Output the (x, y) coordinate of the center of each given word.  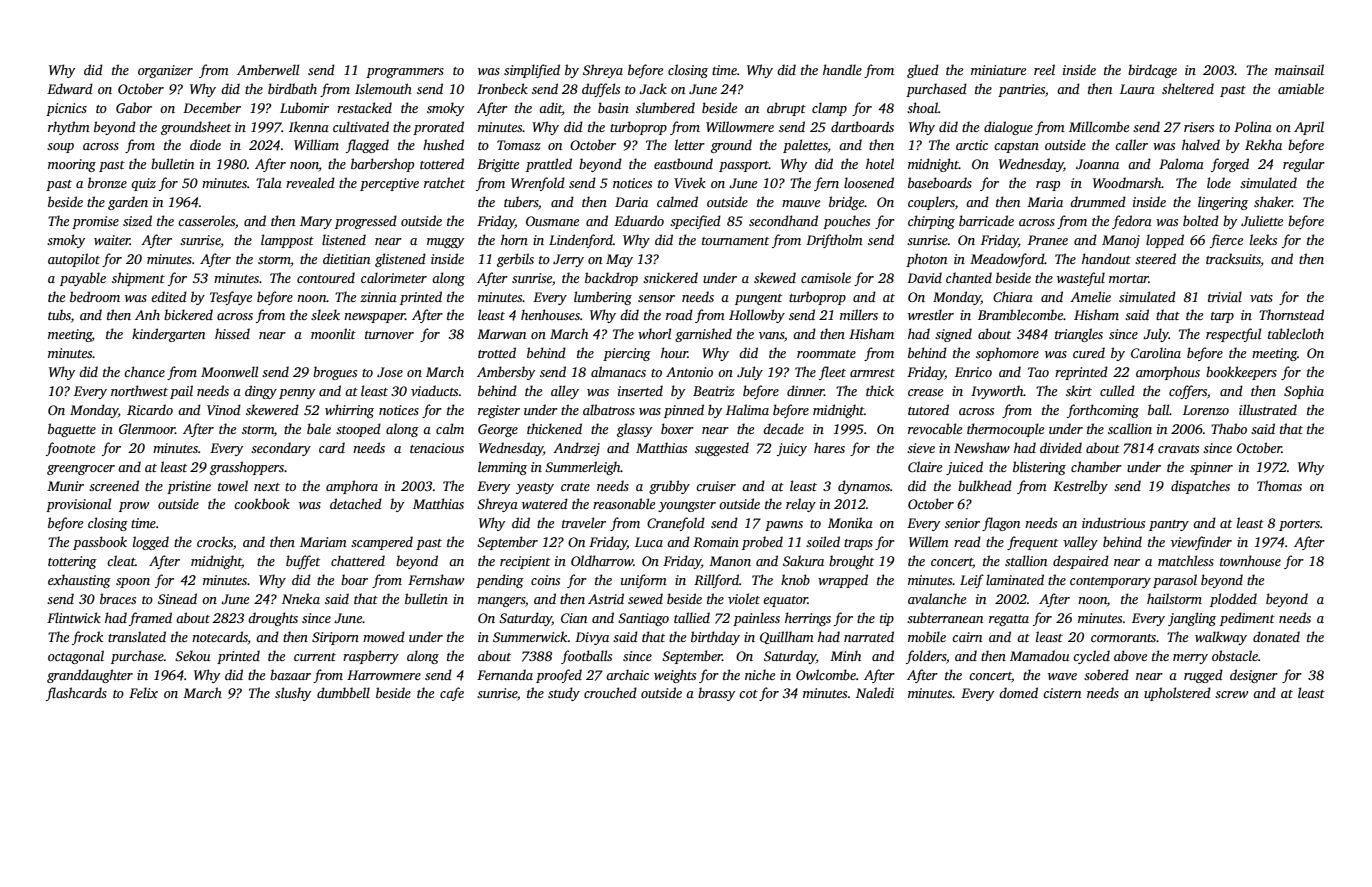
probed (762, 543)
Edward (70, 88)
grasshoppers (247, 468)
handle (842, 69)
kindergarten (168, 335)
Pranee (1048, 240)
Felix (143, 692)
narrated (869, 636)
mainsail (1299, 69)
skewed (775, 277)
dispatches (1200, 487)
